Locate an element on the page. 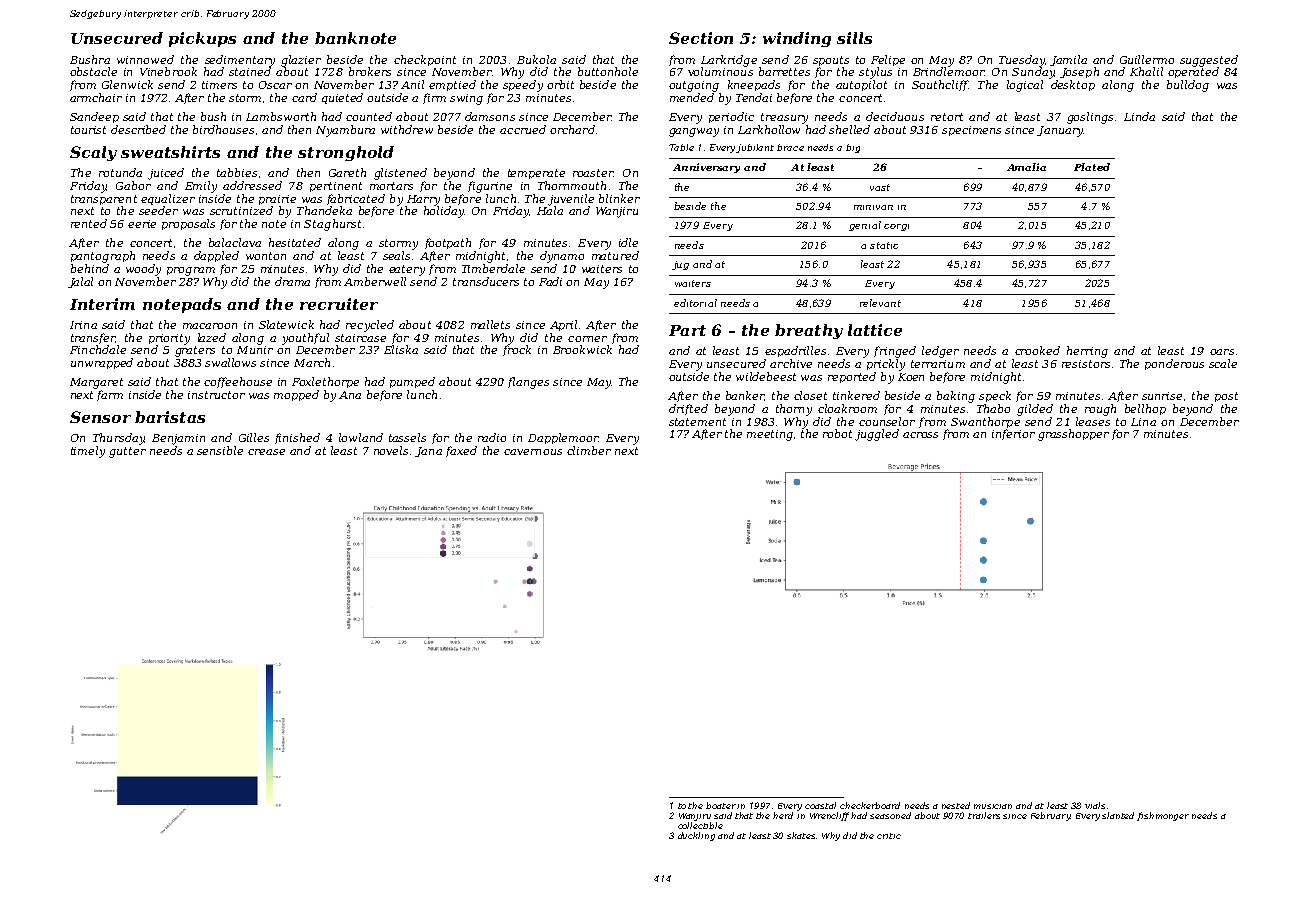  Emily is located at coordinates (201, 187).
